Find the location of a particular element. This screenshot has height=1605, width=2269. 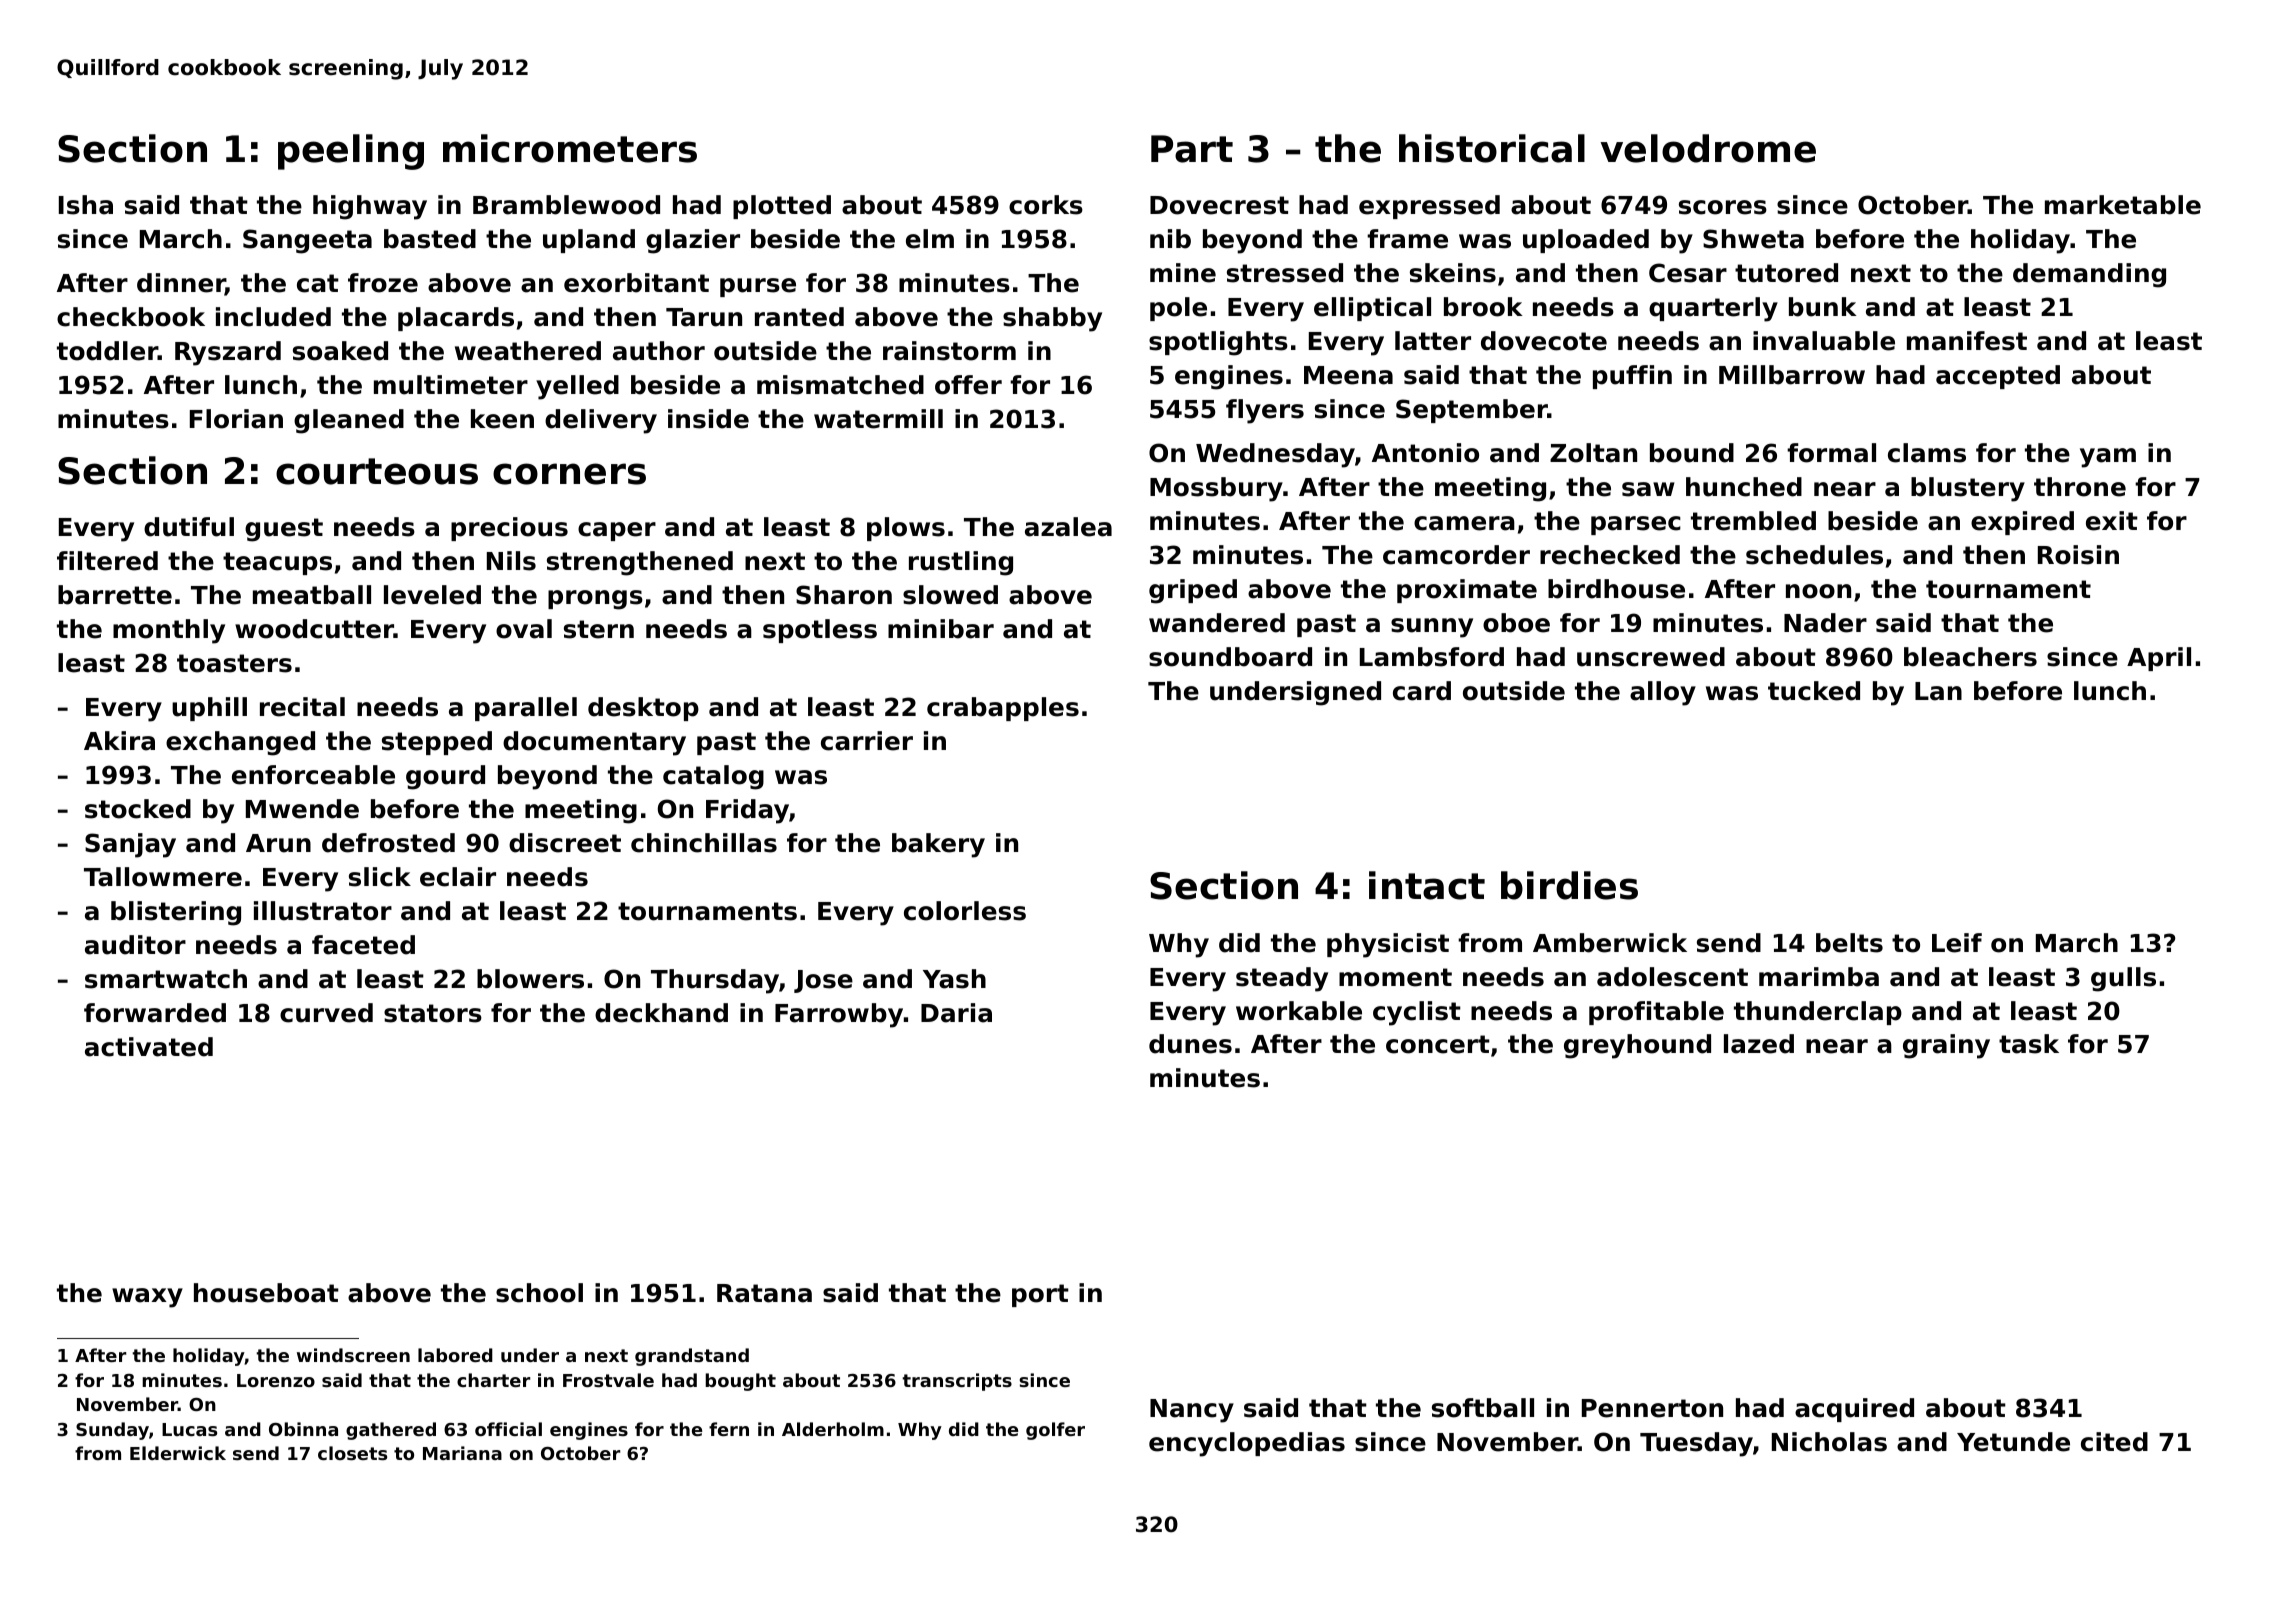

Cesar is located at coordinates (1688, 273).
